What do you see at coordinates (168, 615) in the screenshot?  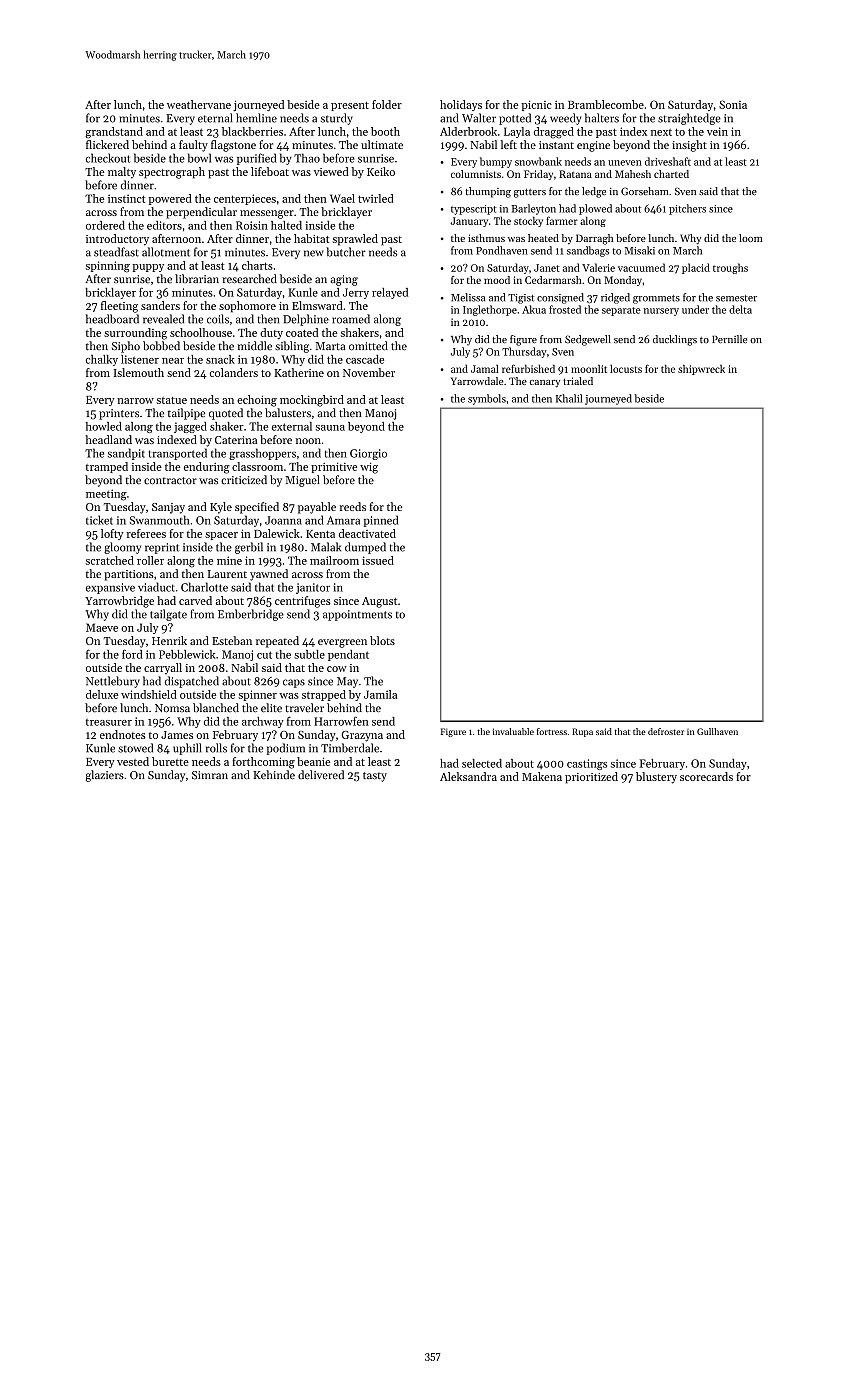 I see `tailgate` at bounding box center [168, 615].
